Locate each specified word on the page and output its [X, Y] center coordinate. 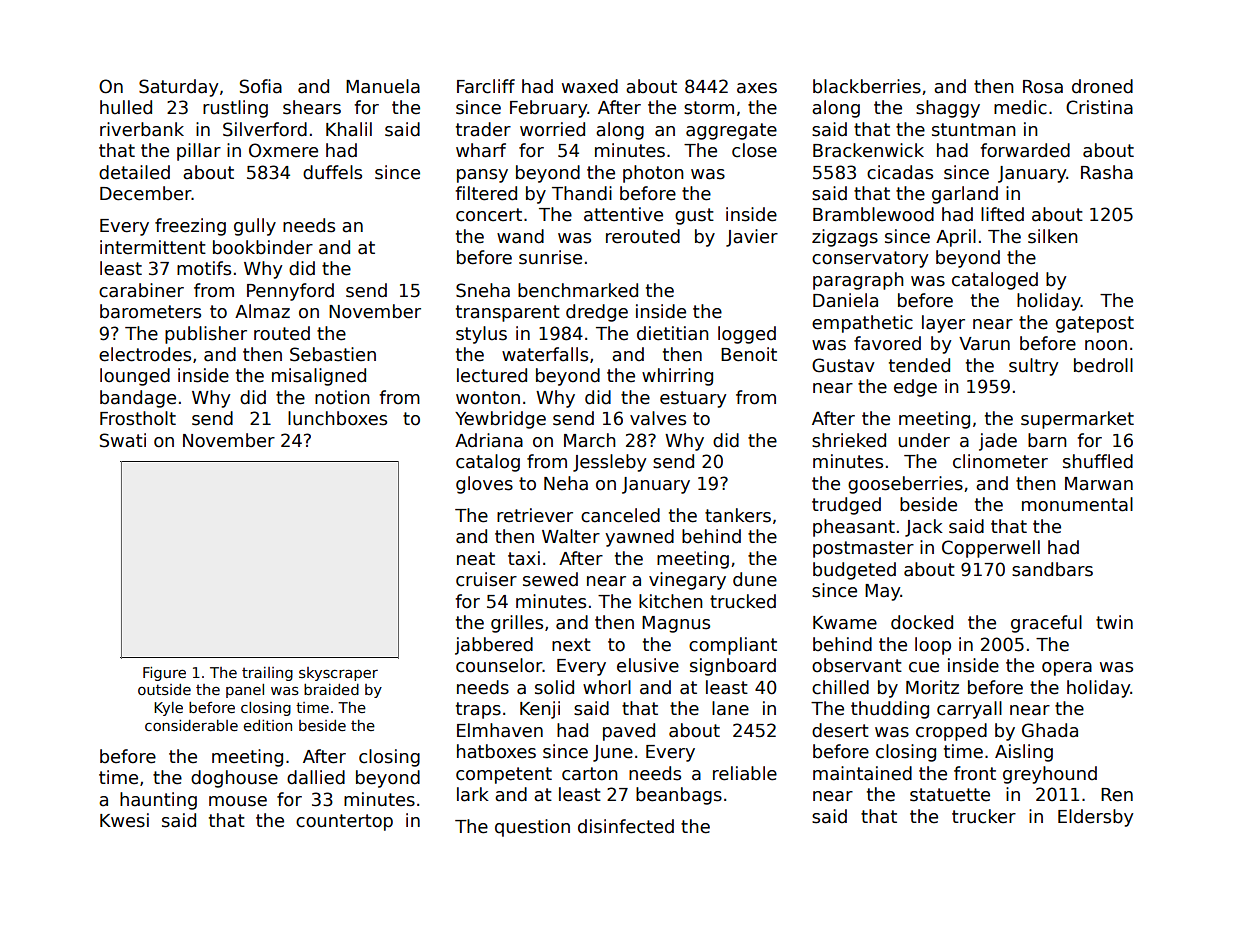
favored [887, 343]
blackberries [867, 86]
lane [730, 708]
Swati [123, 440]
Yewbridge [500, 420]
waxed [590, 86]
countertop [344, 822]
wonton [488, 398]
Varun [984, 344]
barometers [150, 311]
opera [1067, 669]
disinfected [626, 826]
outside [164, 689]
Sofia [261, 86]
